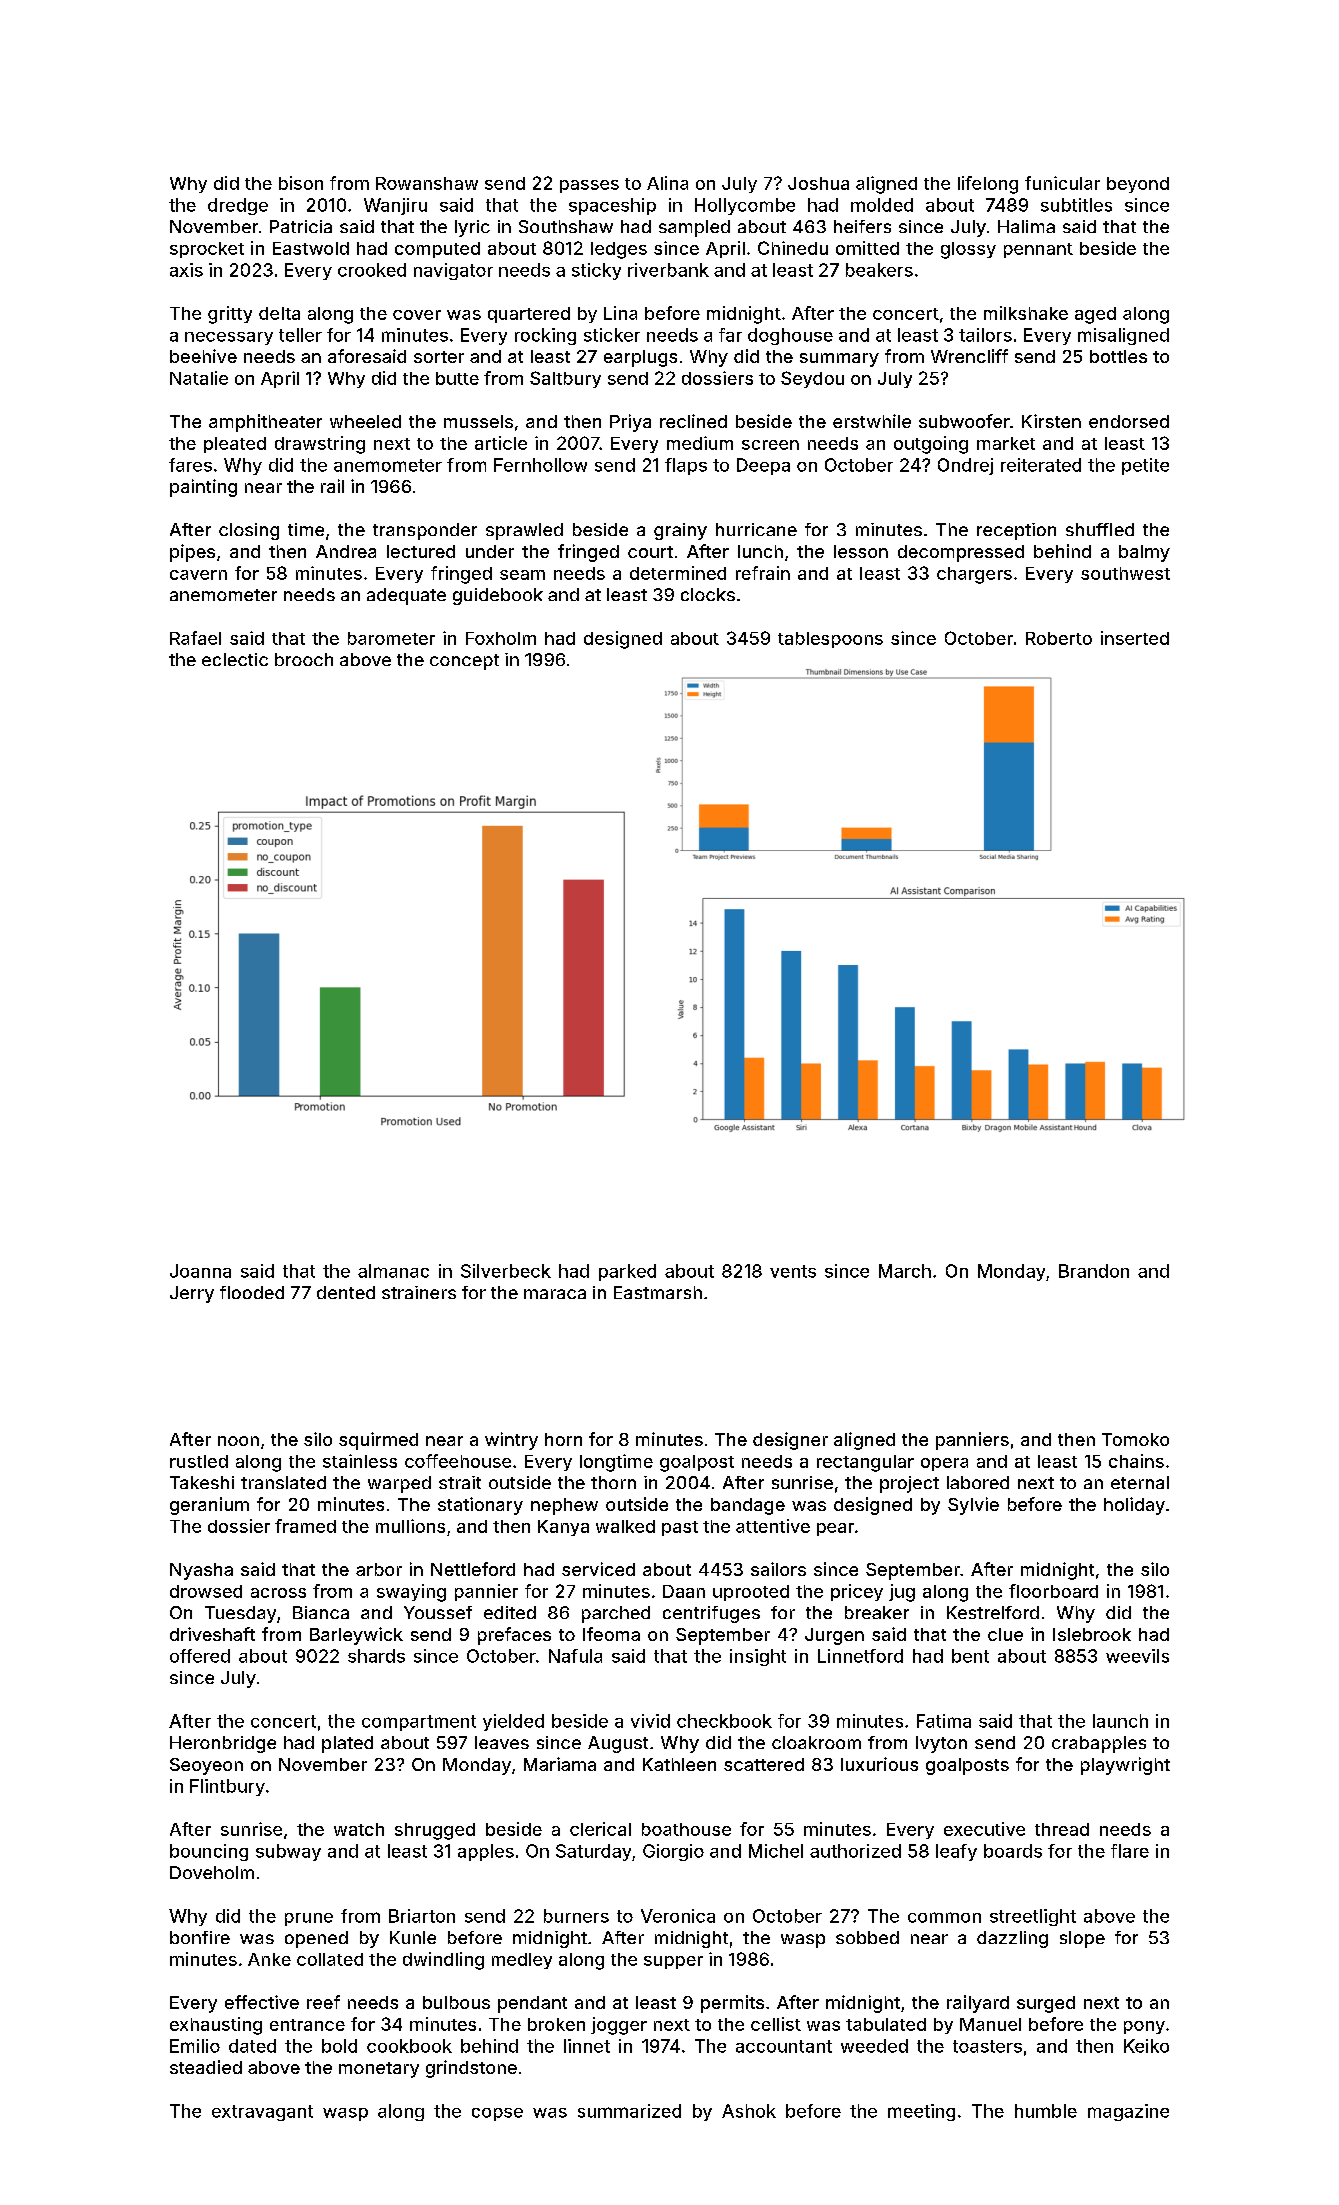 The width and height of the image is (1339, 2205). I want to click on dwindling, so click(443, 1961).
